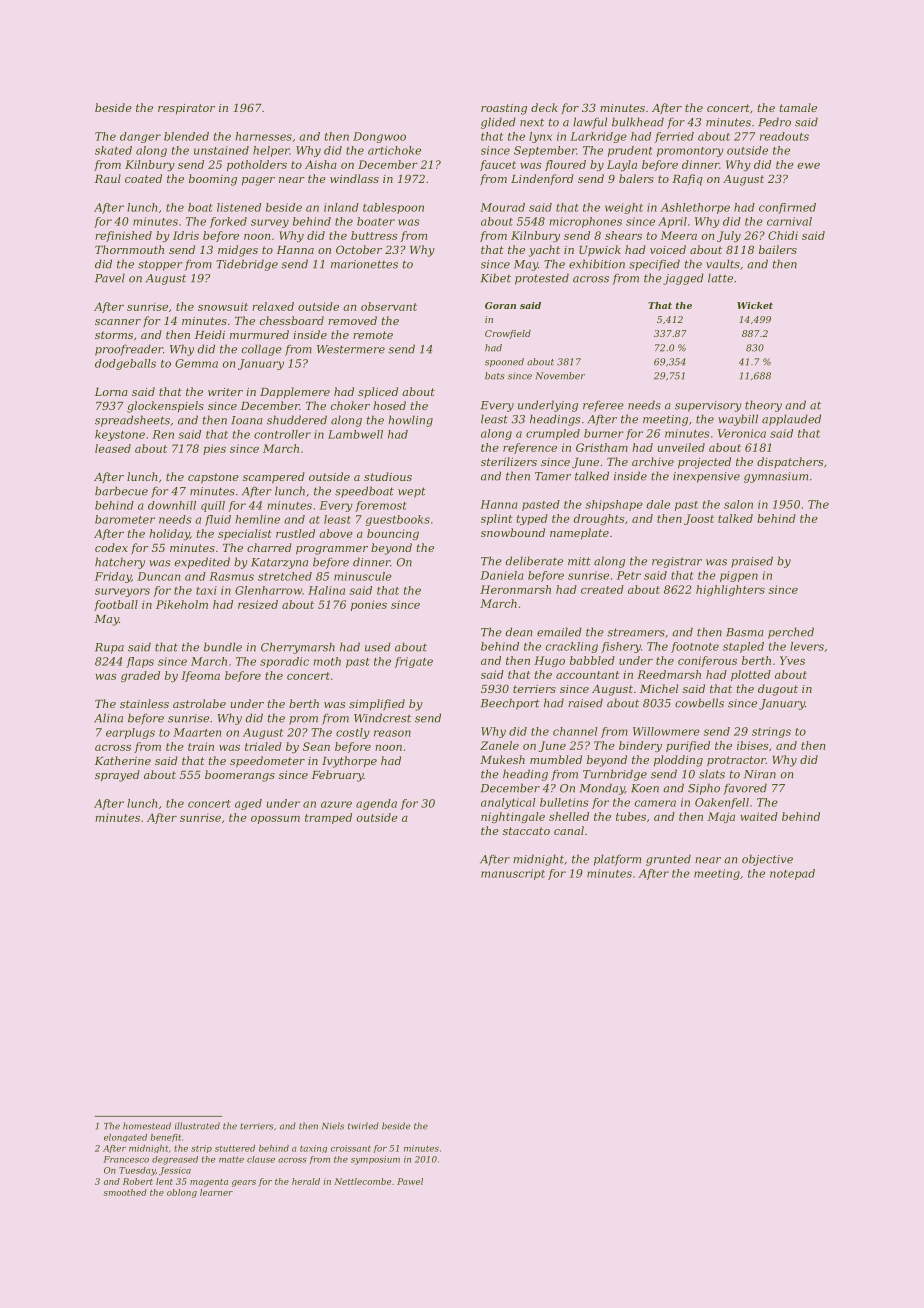 Image resolution: width=924 pixels, height=1308 pixels. Describe the element at coordinates (798, 107) in the screenshot. I see `tamale` at that location.
